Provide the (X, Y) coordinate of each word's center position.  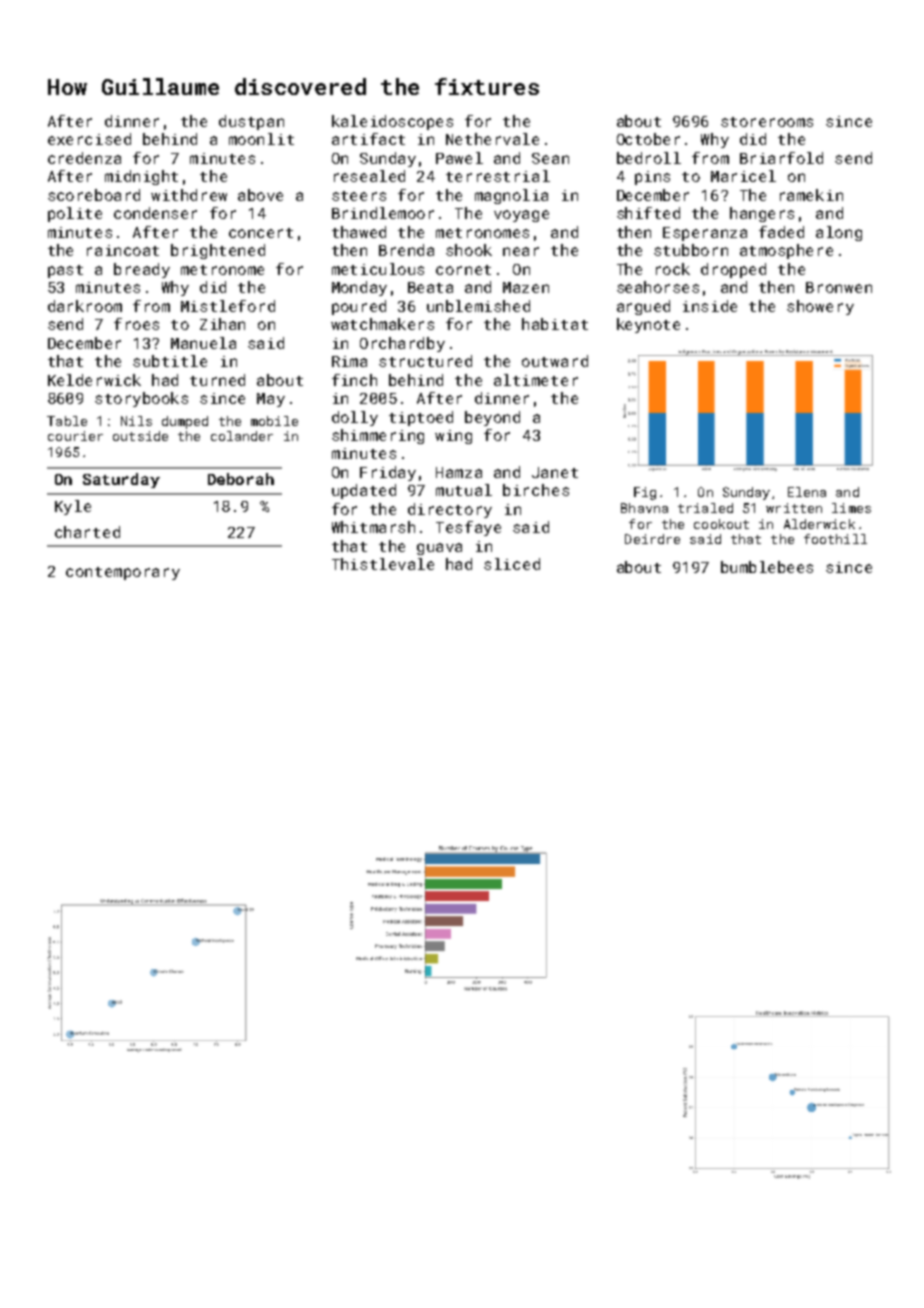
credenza (84, 158)
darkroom (85, 306)
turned (217, 380)
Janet (555, 472)
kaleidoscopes (392, 122)
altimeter (536, 380)
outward (555, 361)
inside (710, 306)
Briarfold (781, 158)
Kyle (73, 507)
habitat (555, 324)
